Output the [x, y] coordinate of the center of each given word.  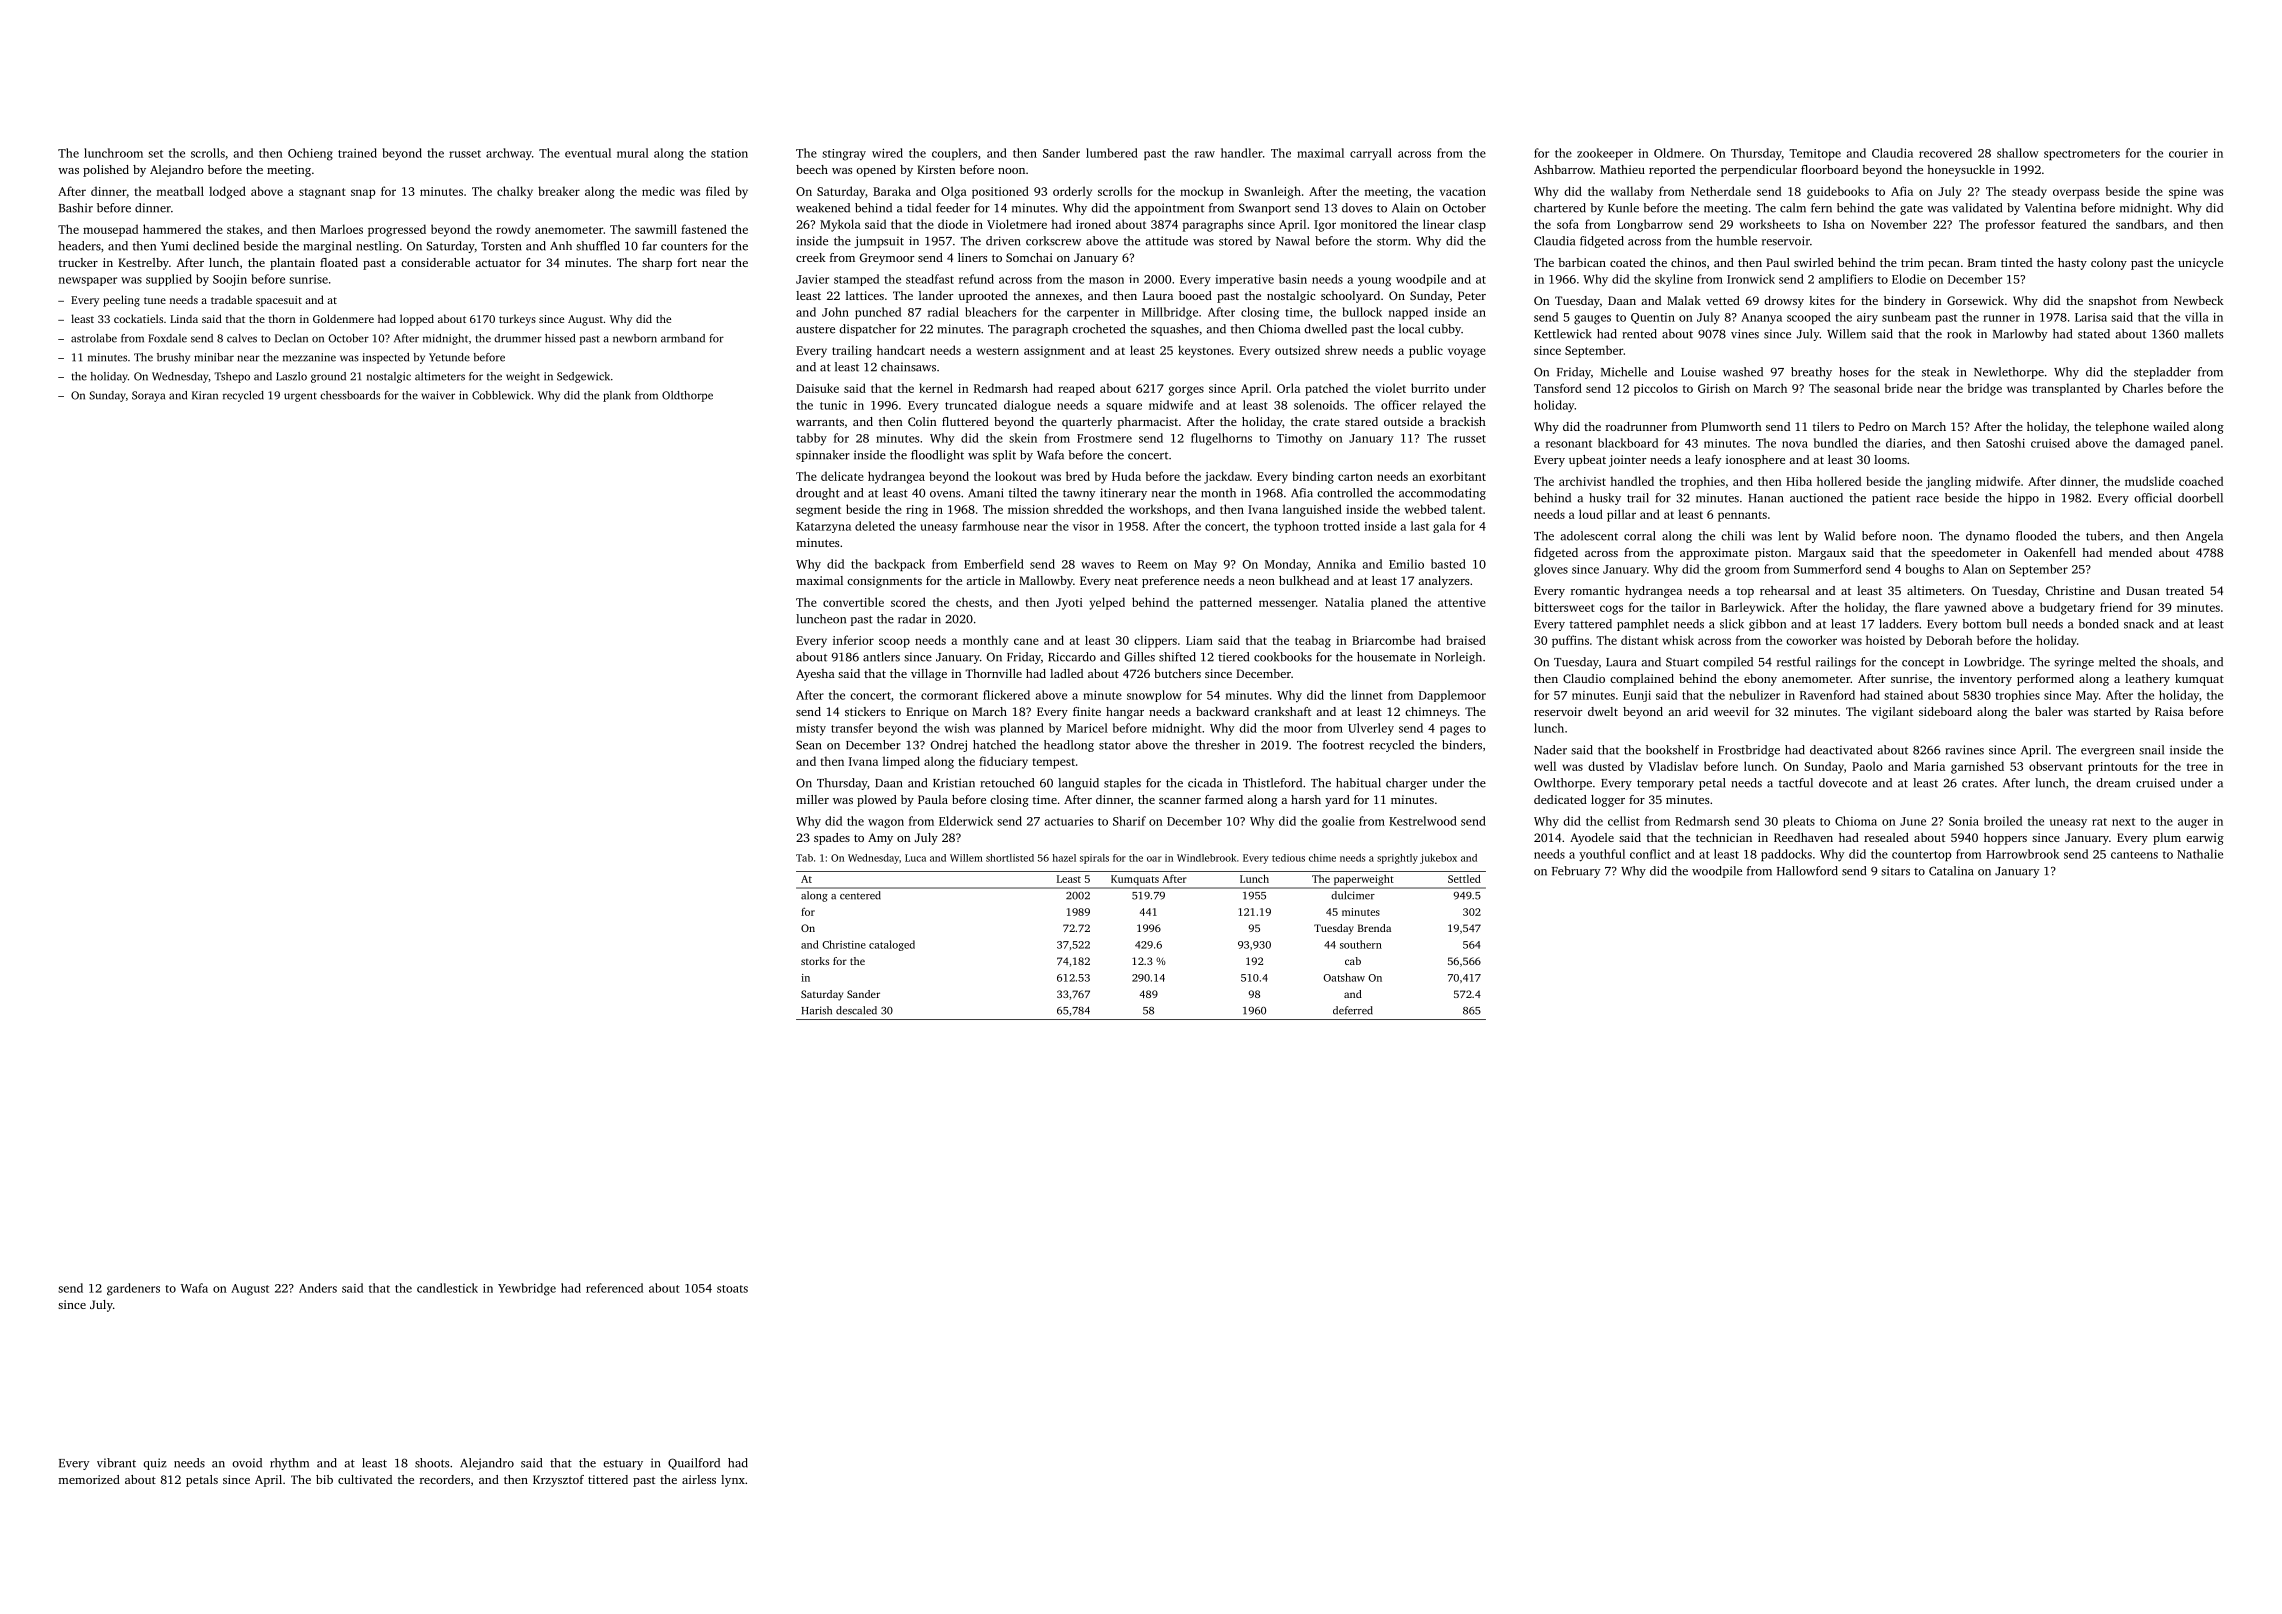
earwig [2205, 839]
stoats [732, 1289]
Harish [816, 1010]
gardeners [133, 1289]
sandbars [2140, 224]
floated [339, 262]
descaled [856, 1010]
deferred [1353, 1010]
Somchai [1029, 257]
